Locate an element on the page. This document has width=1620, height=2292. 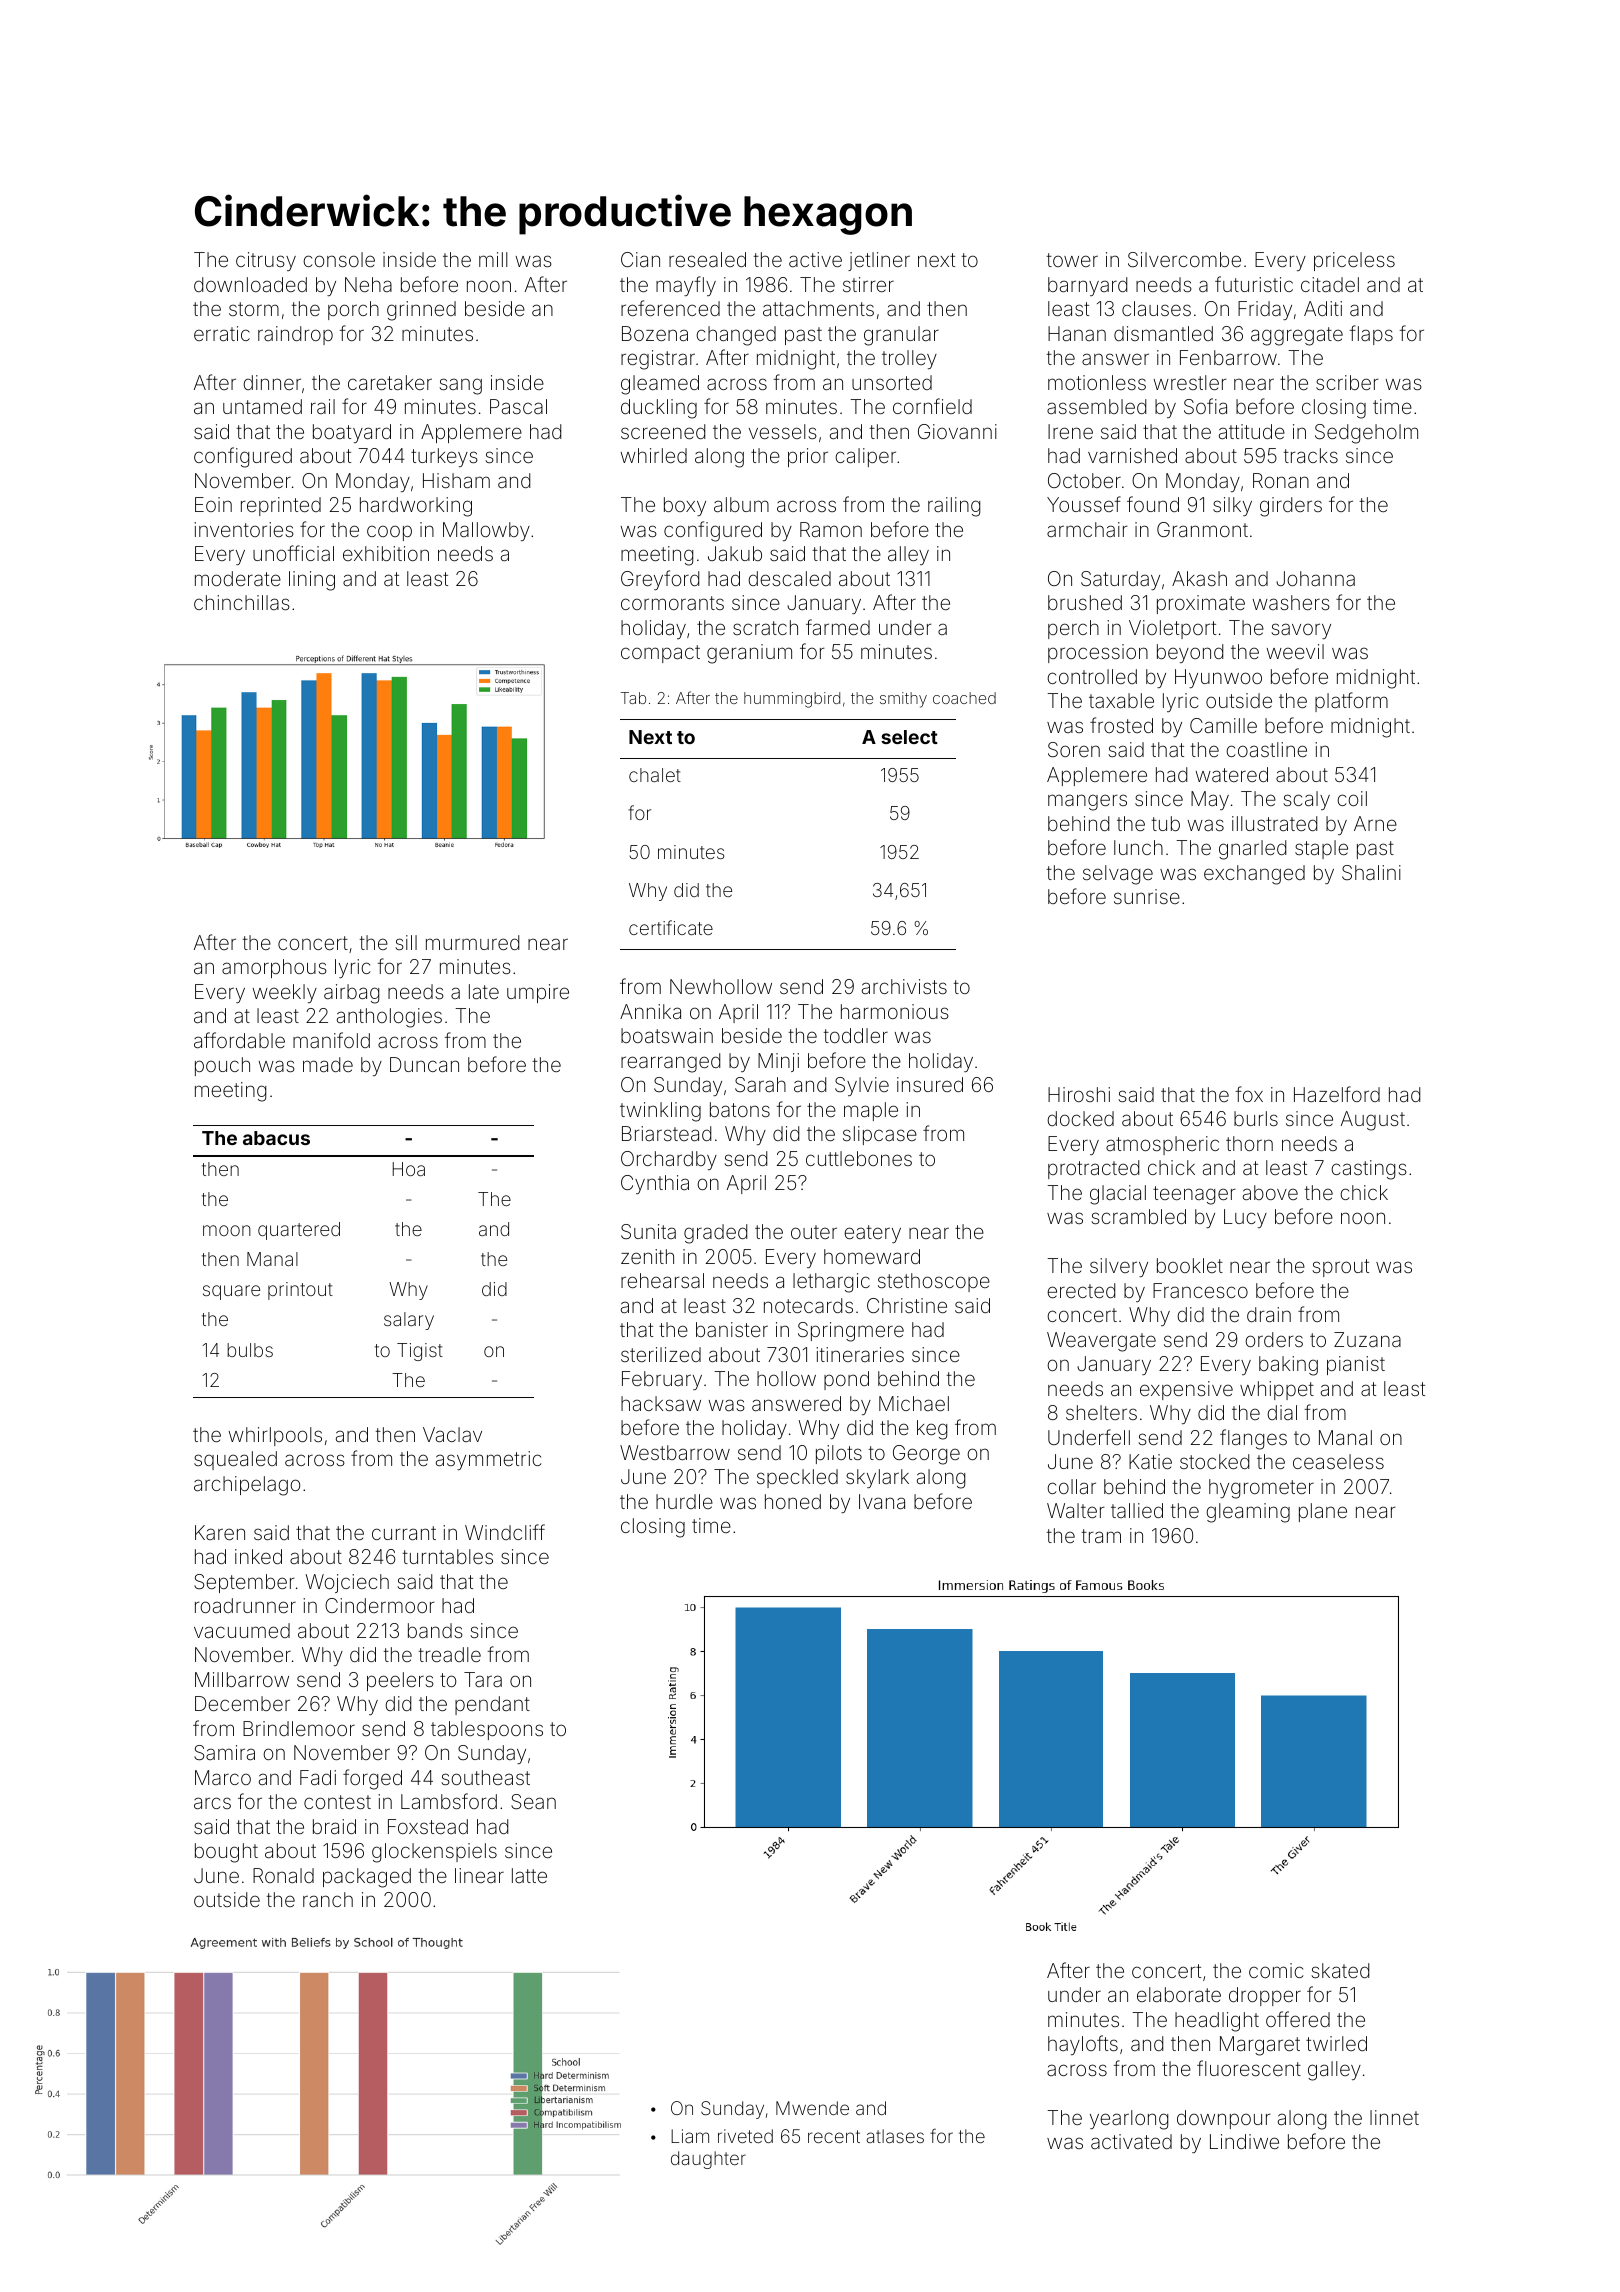
plane is located at coordinates (1323, 1512).
